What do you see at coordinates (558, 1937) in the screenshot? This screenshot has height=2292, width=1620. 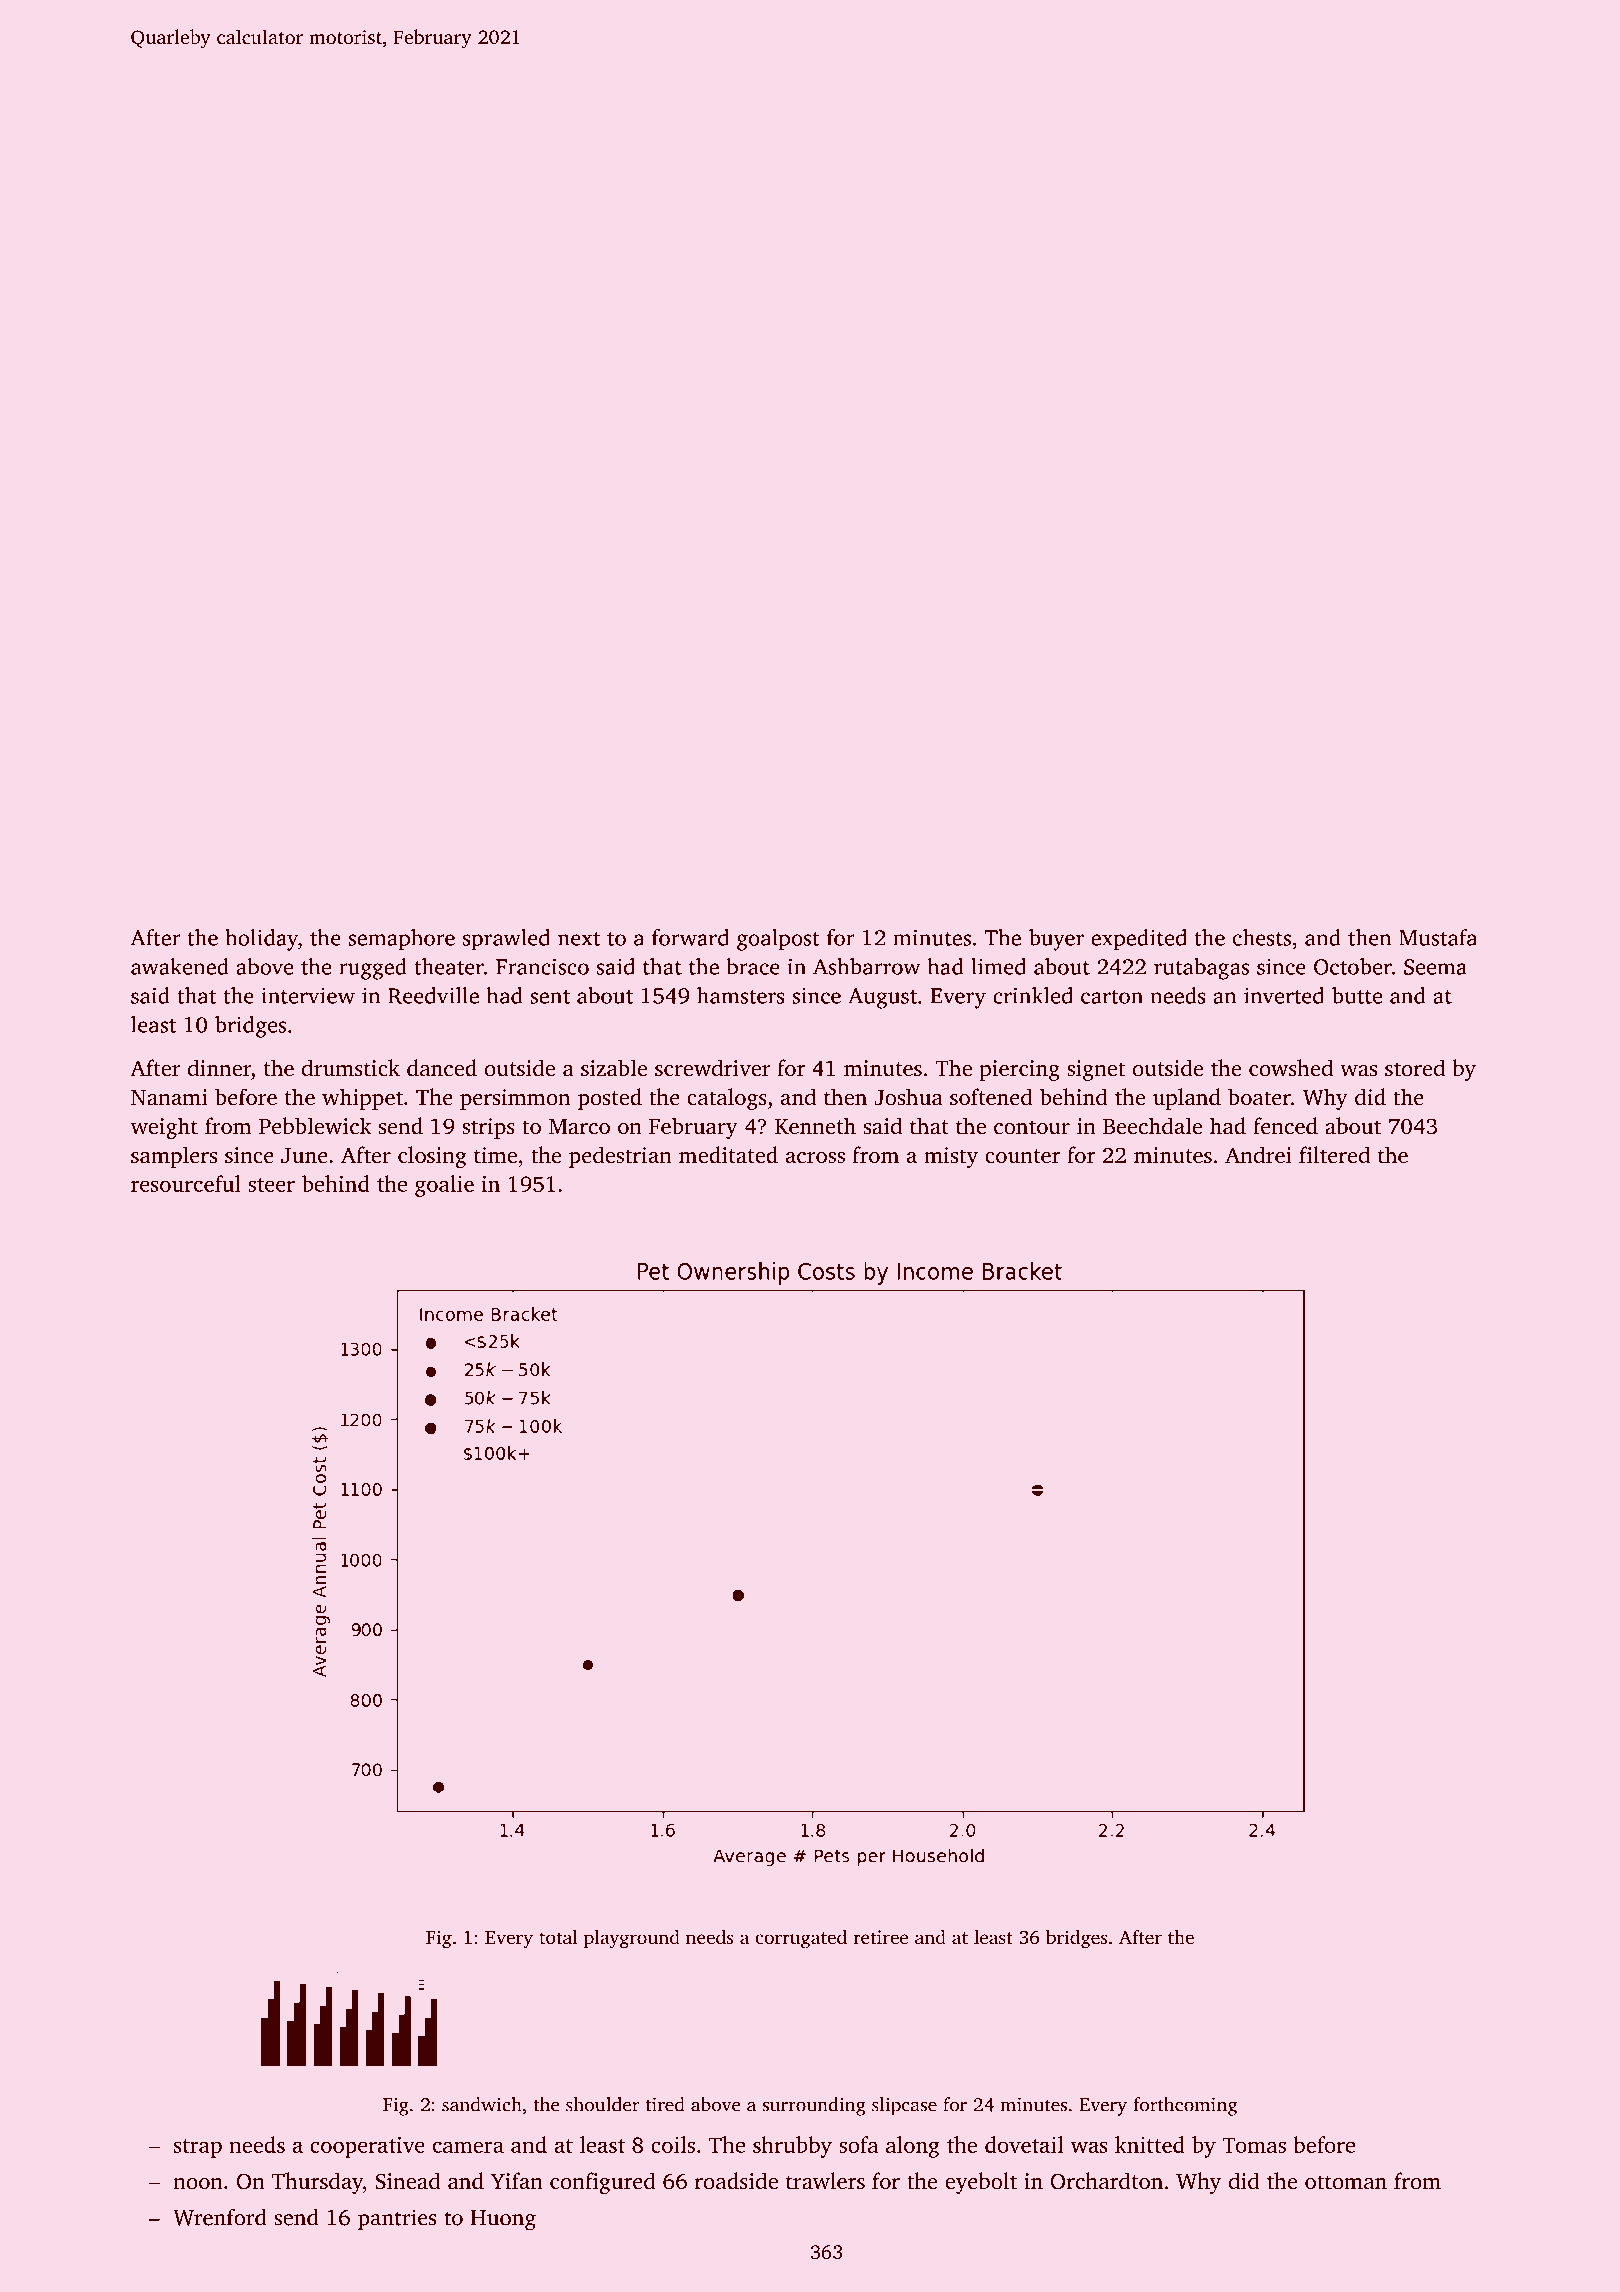 I see `total` at bounding box center [558, 1937].
